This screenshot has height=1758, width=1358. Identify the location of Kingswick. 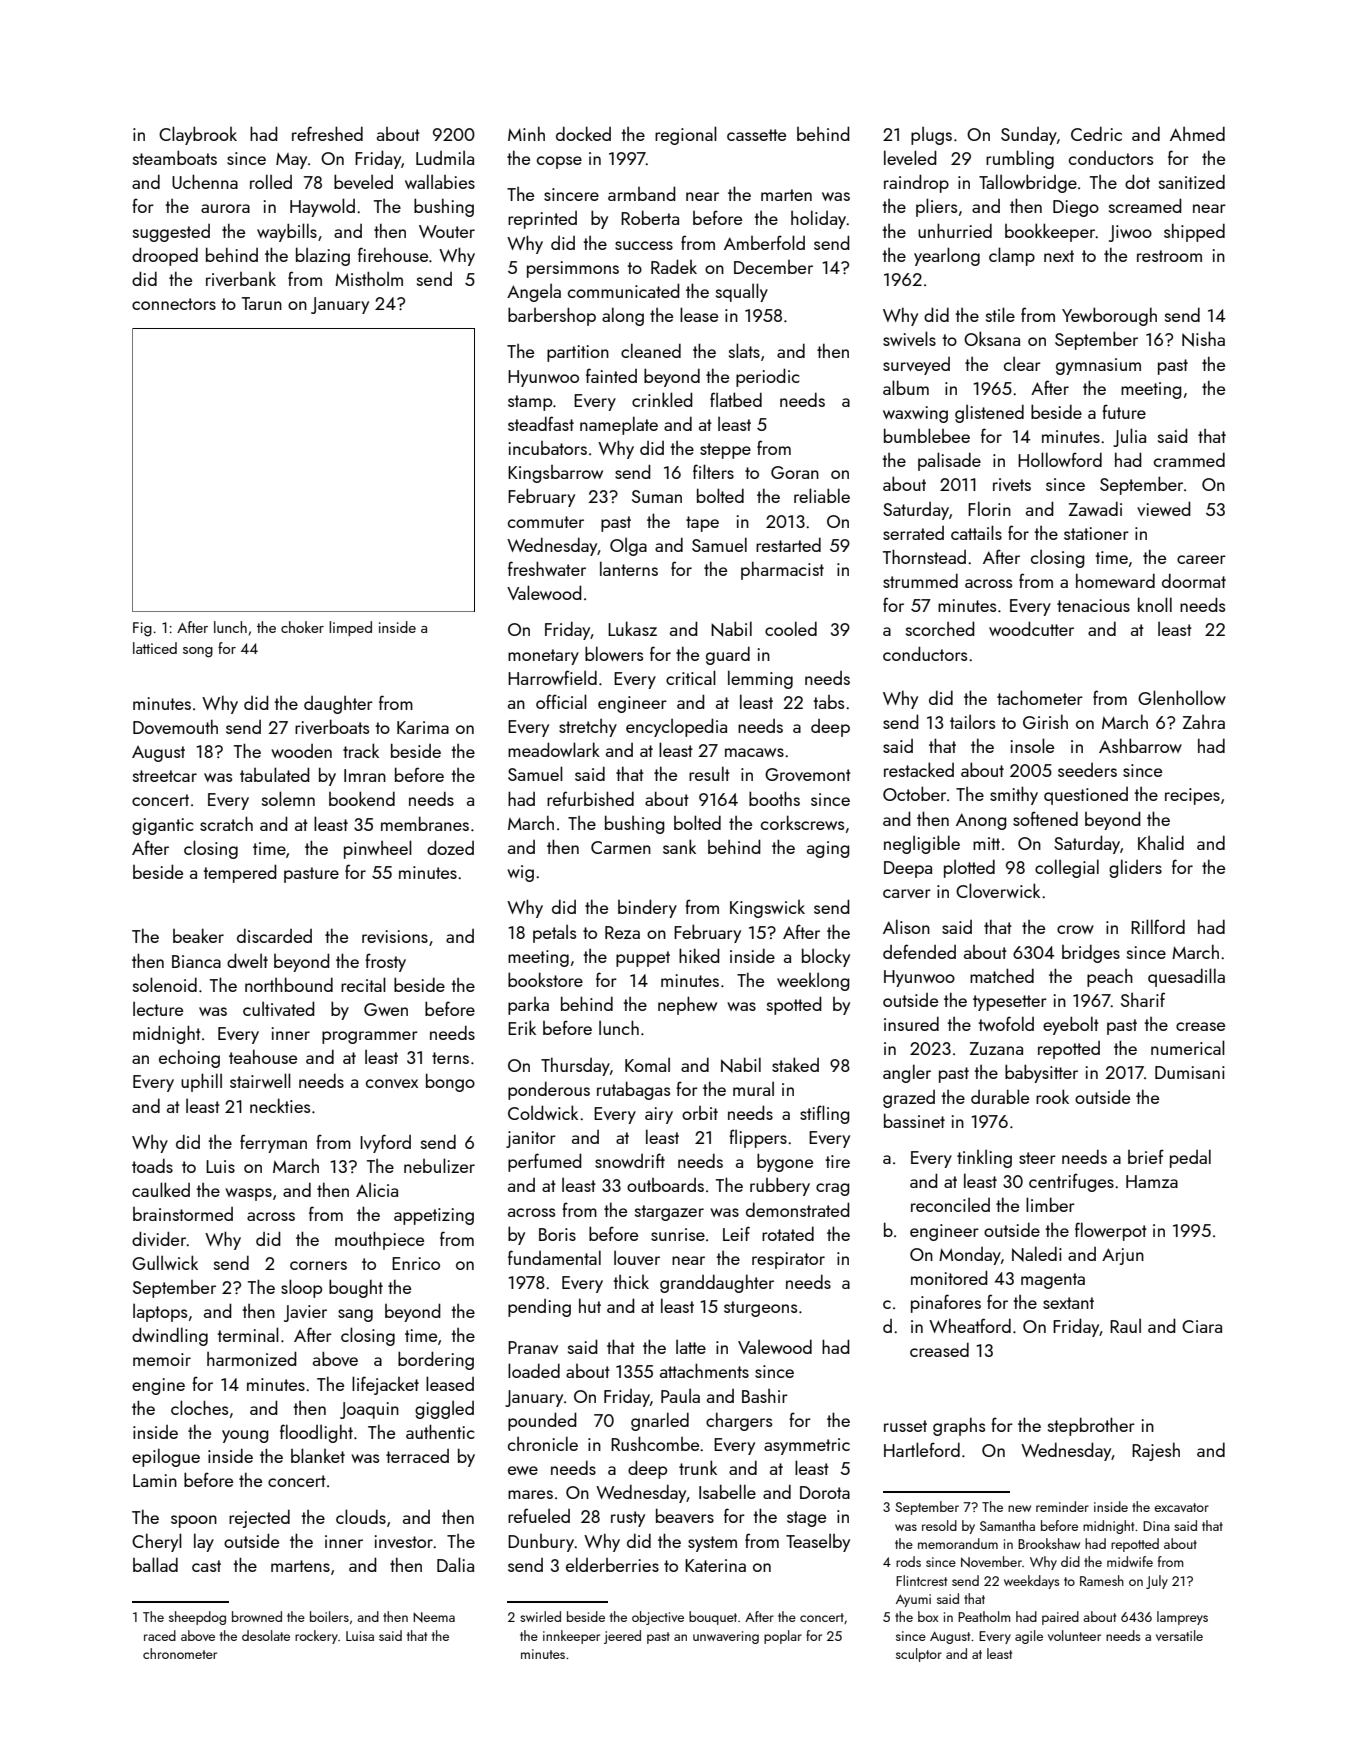
(767, 909).
